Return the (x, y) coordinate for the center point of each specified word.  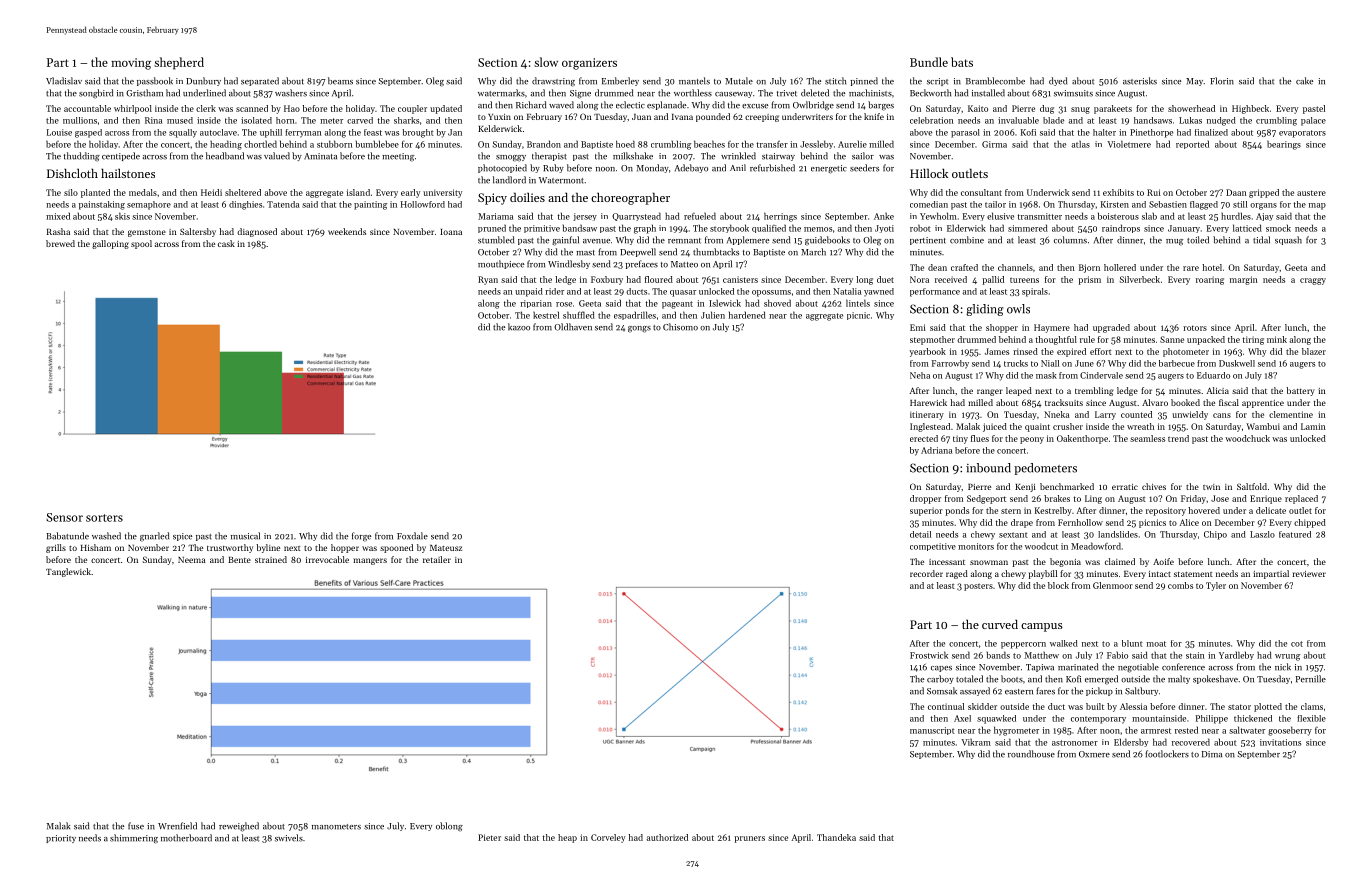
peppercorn (1023, 645)
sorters (104, 518)
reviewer (1309, 574)
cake (1304, 81)
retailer (437, 559)
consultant (981, 192)
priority (61, 839)
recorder (926, 573)
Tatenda (283, 204)
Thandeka (836, 837)
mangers (370, 561)
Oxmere (1094, 754)
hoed (625, 144)
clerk (206, 108)
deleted (815, 93)
